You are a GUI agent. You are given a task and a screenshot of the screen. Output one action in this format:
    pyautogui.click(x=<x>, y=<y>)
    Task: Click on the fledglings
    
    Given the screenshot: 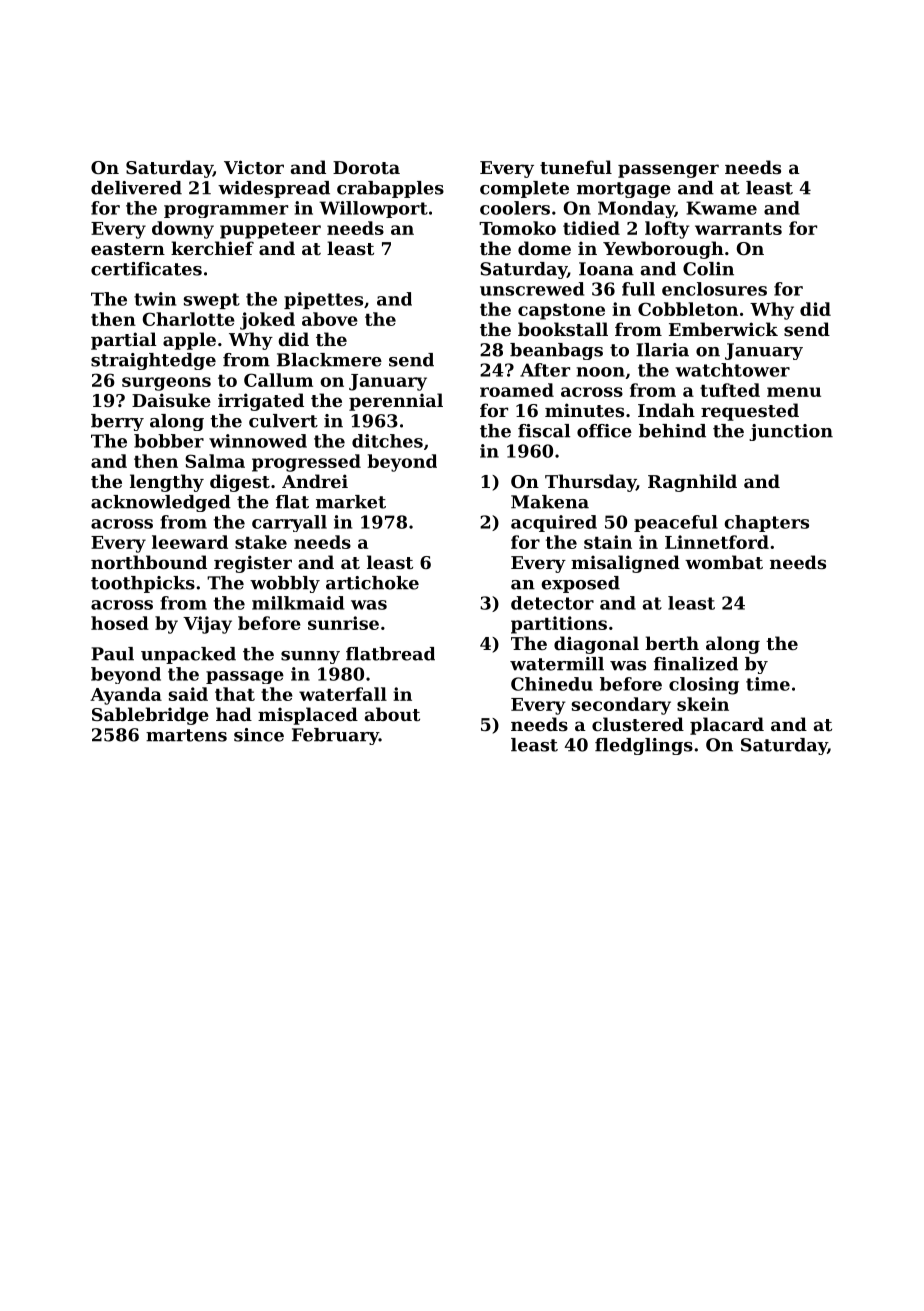 What is the action you would take?
    pyautogui.click(x=644, y=746)
